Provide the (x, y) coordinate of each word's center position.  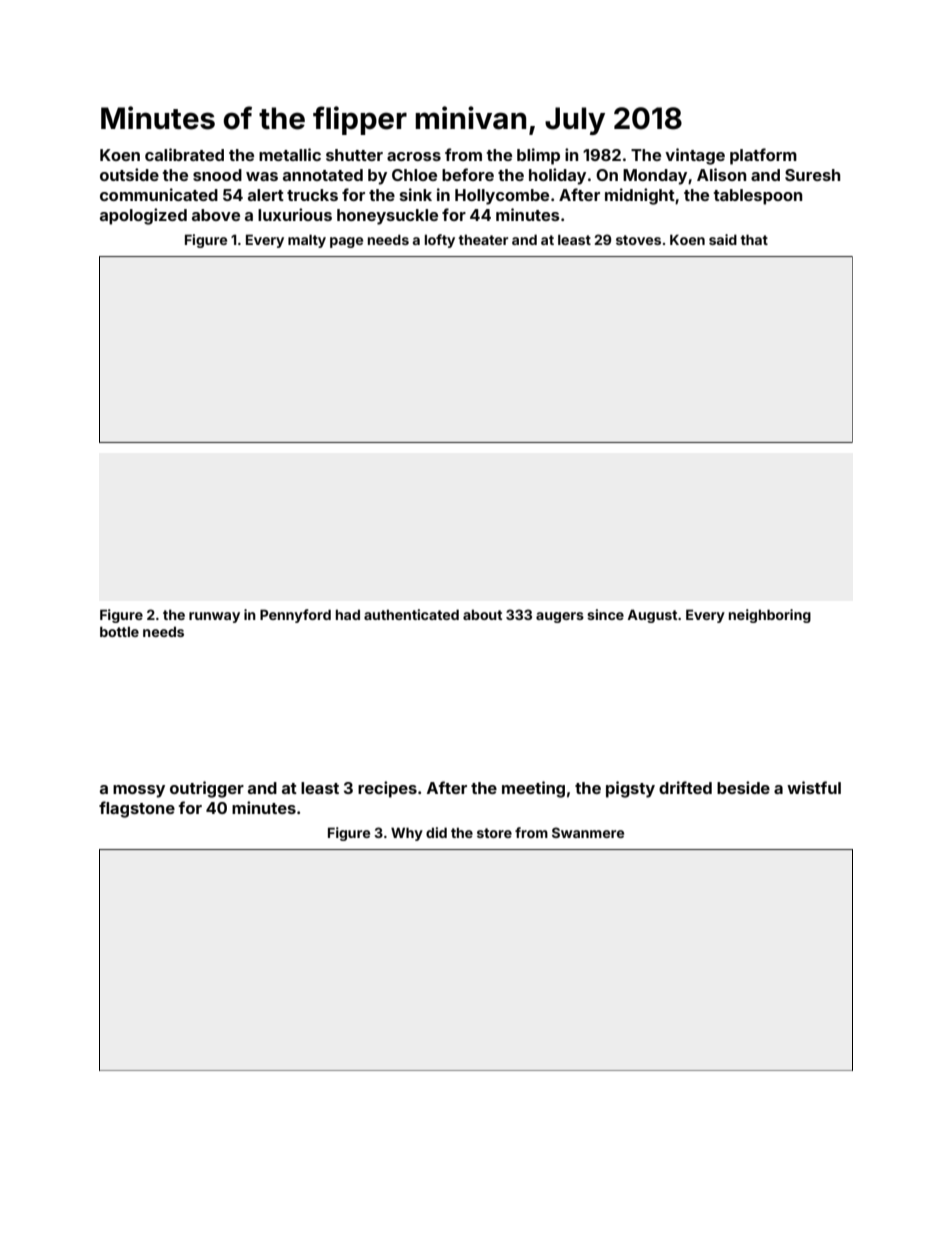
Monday (655, 177)
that (754, 239)
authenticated (411, 614)
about (482, 615)
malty (307, 241)
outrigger (207, 789)
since (605, 614)
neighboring (770, 616)
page (346, 242)
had (348, 615)
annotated (323, 175)
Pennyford (295, 616)
